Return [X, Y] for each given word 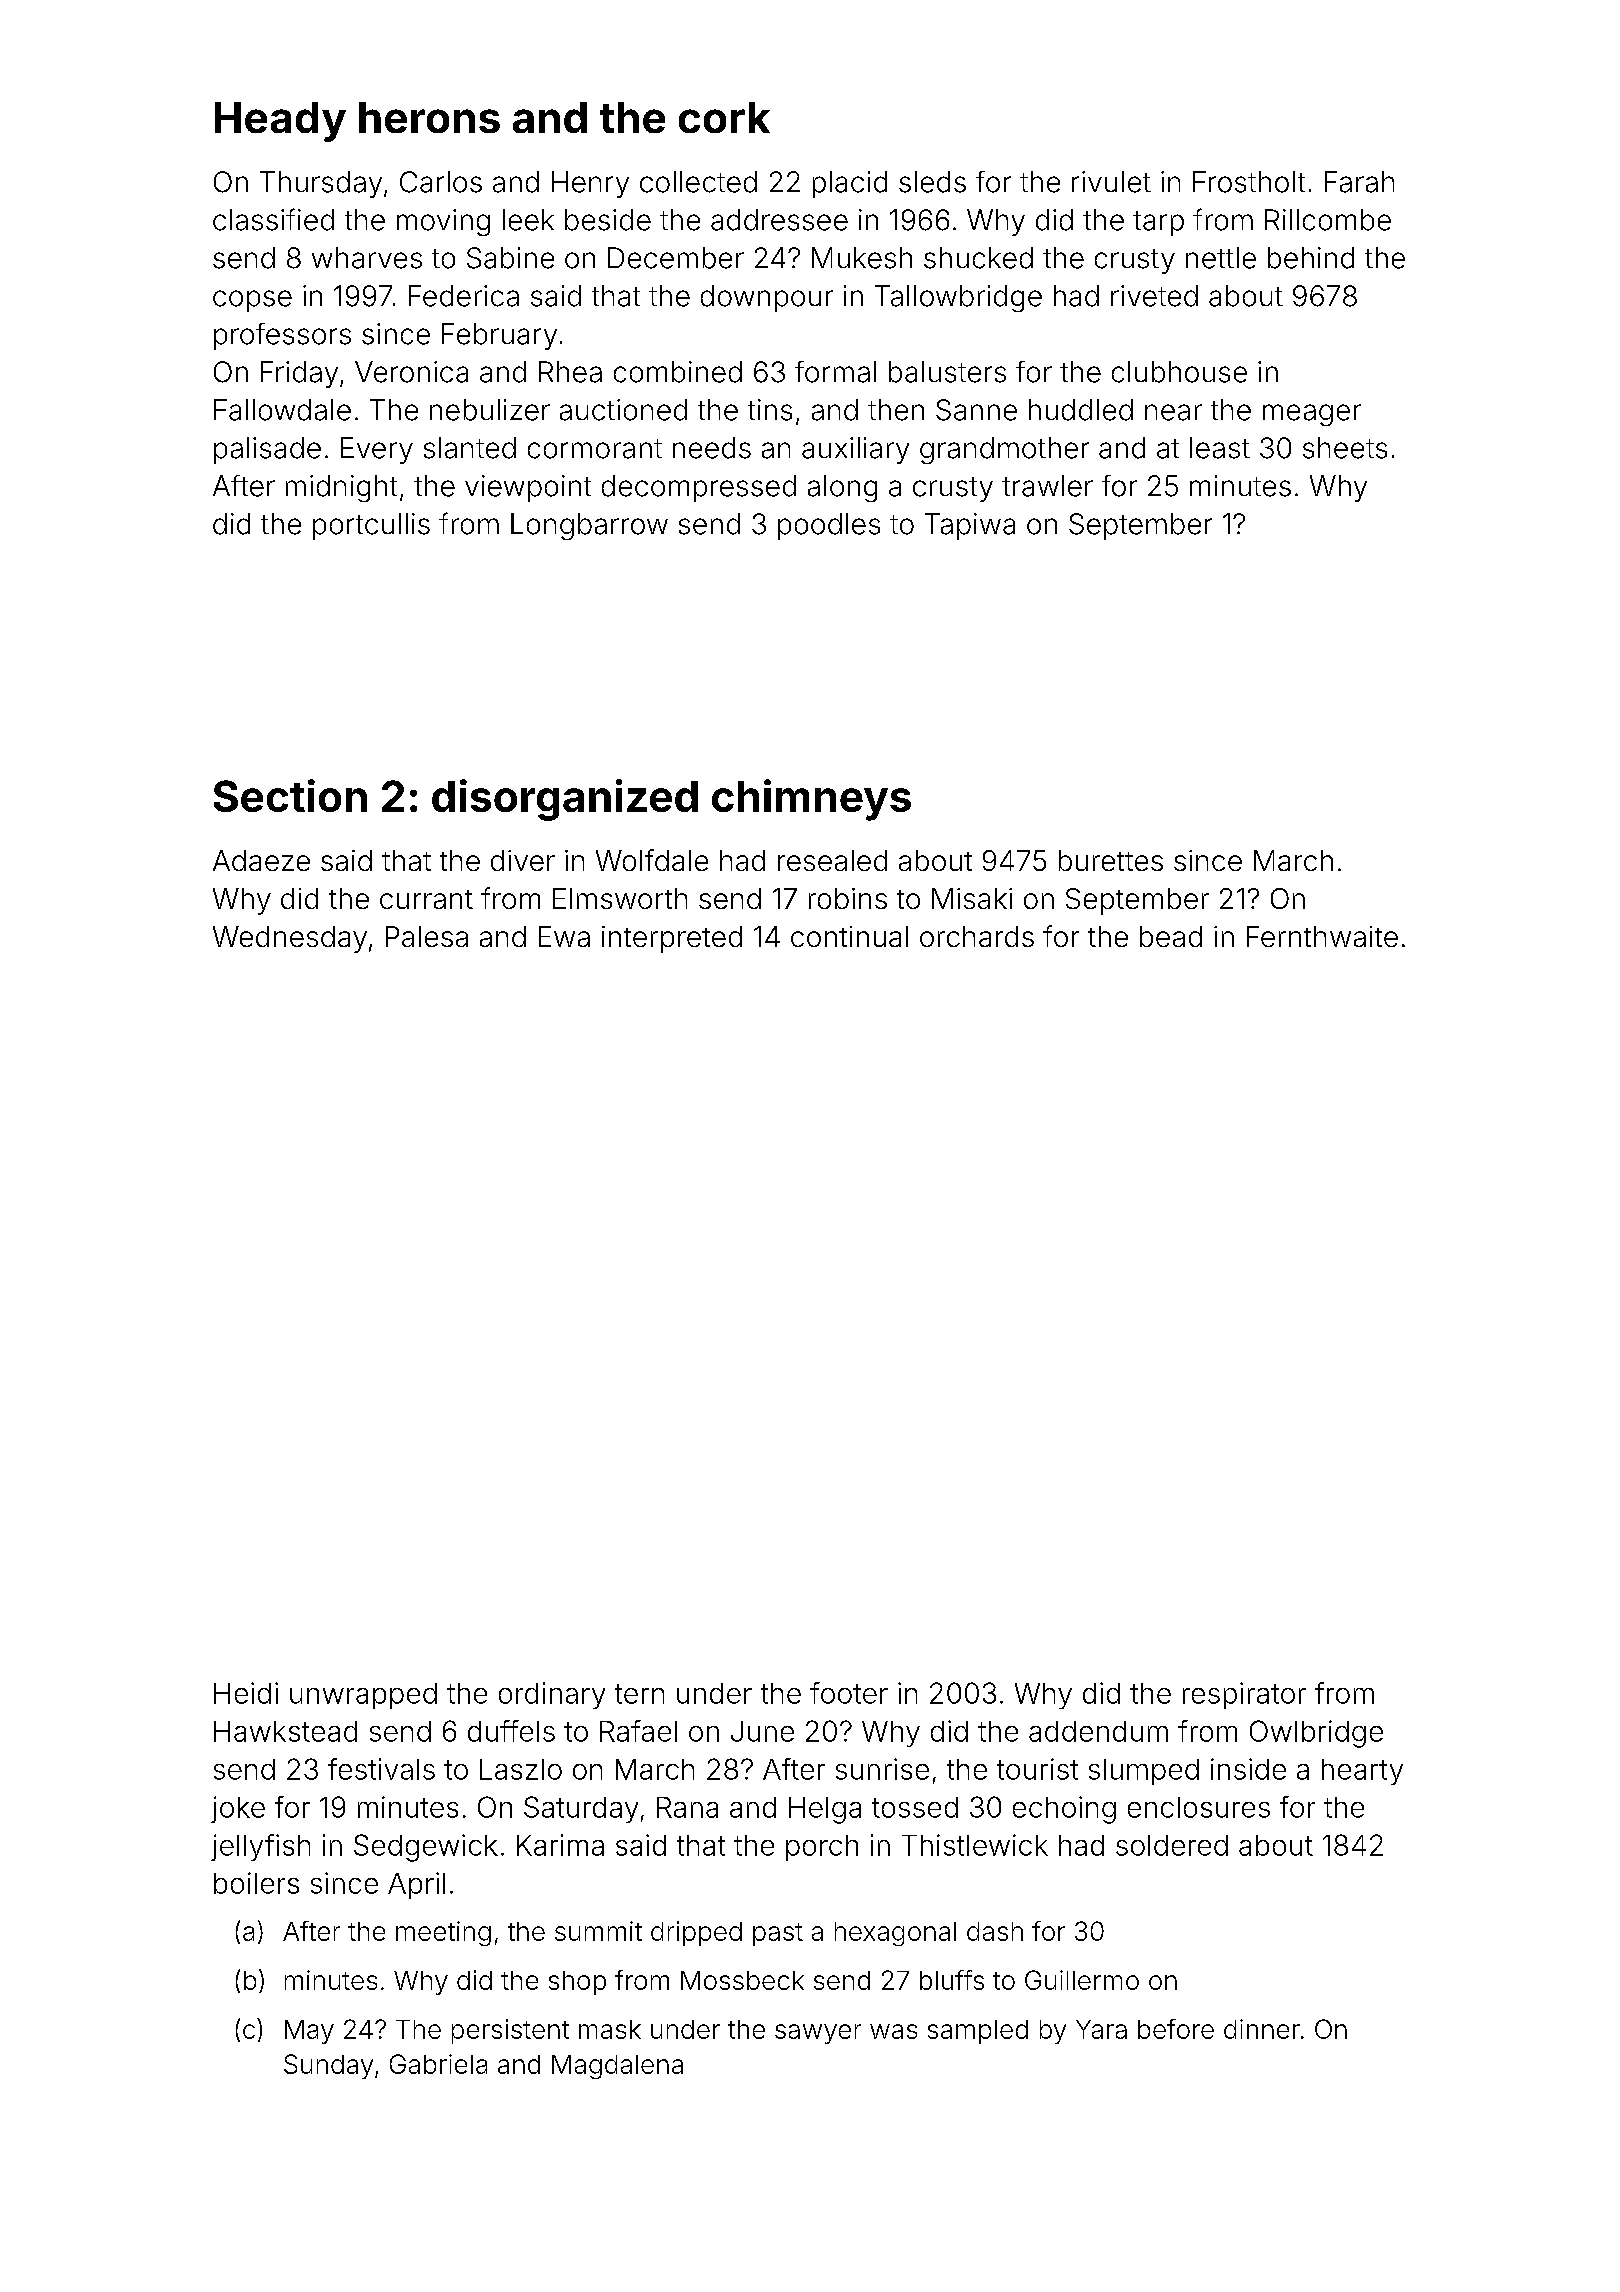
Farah [1359, 182]
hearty [1362, 1772]
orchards [977, 936]
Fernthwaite [1322, 936]
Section [290, 795]
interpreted [672, 939]
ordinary [552, 1695]
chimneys [811, 800]
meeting [443, 1933]
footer [849, 1693]
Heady [280, 122]
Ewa [564, 936]
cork [724, 117]
